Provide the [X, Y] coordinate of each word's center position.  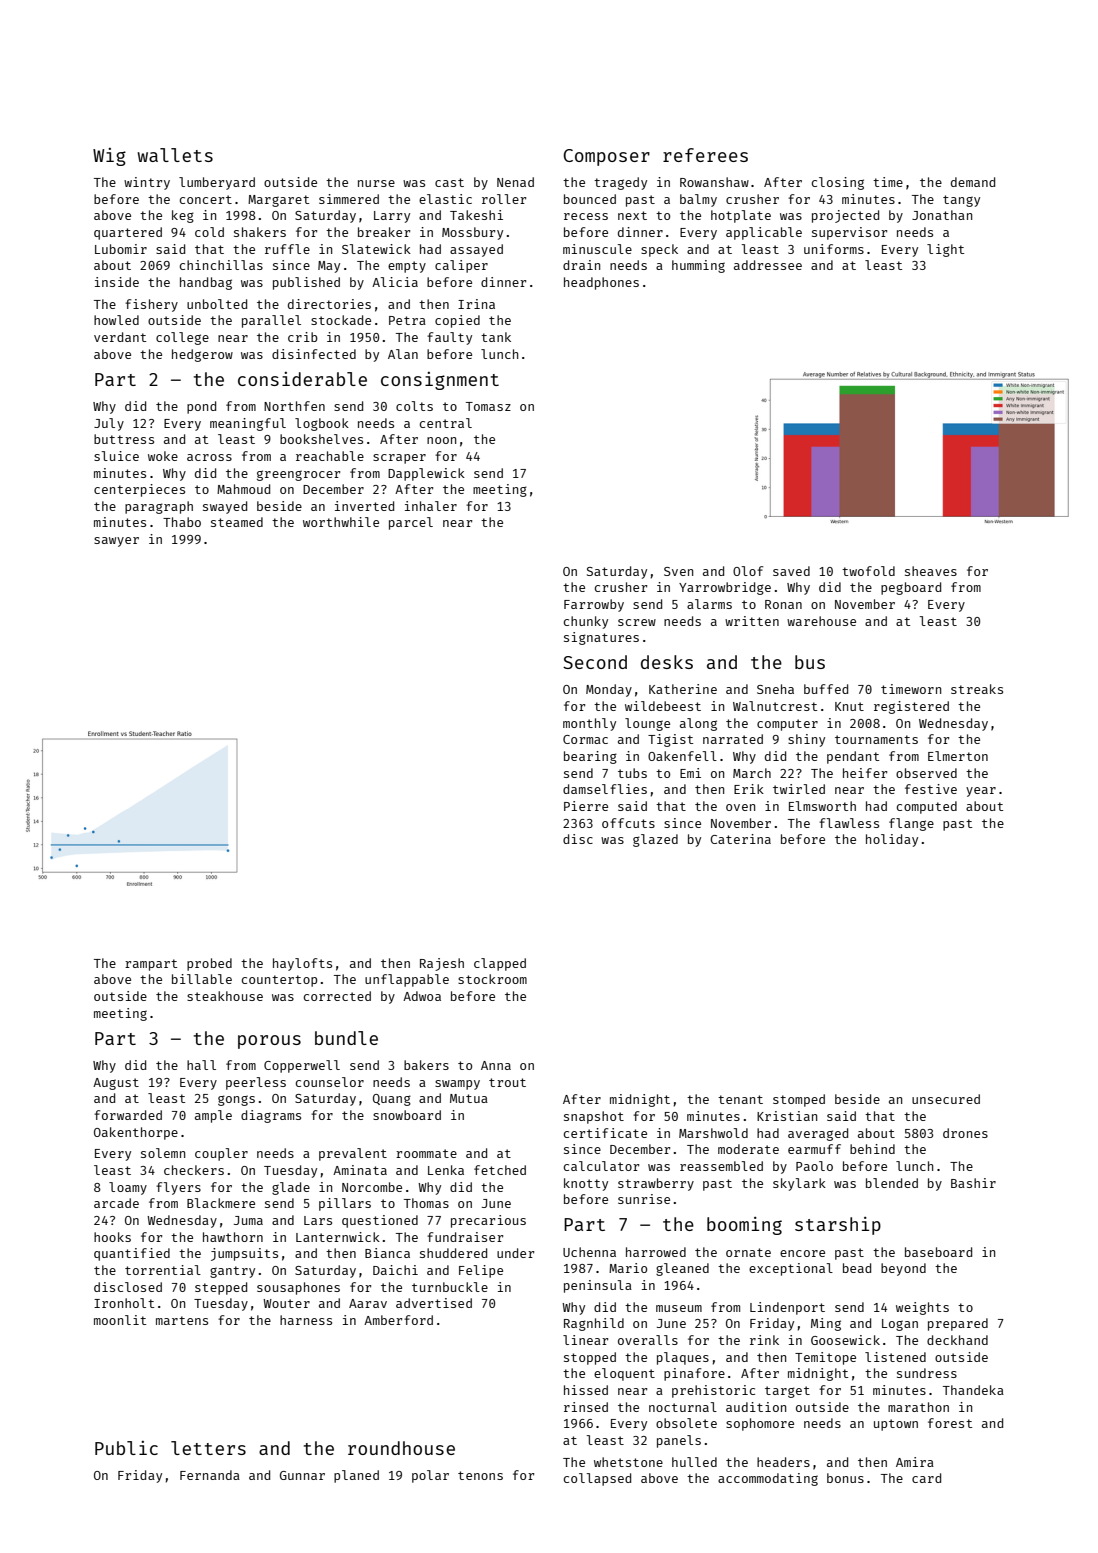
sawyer [116, 542]
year [981, 792]
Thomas [426, 1203]
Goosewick [845, 1340]
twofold [868, 571]
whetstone [628, 1462]
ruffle [287, 249]
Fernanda [210, 1475]
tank [496, 337]
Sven [678, 571]
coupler [221, 1154]
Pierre [586, 806]
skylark [799, 1184]
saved [791, 571]
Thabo [182, 522]
